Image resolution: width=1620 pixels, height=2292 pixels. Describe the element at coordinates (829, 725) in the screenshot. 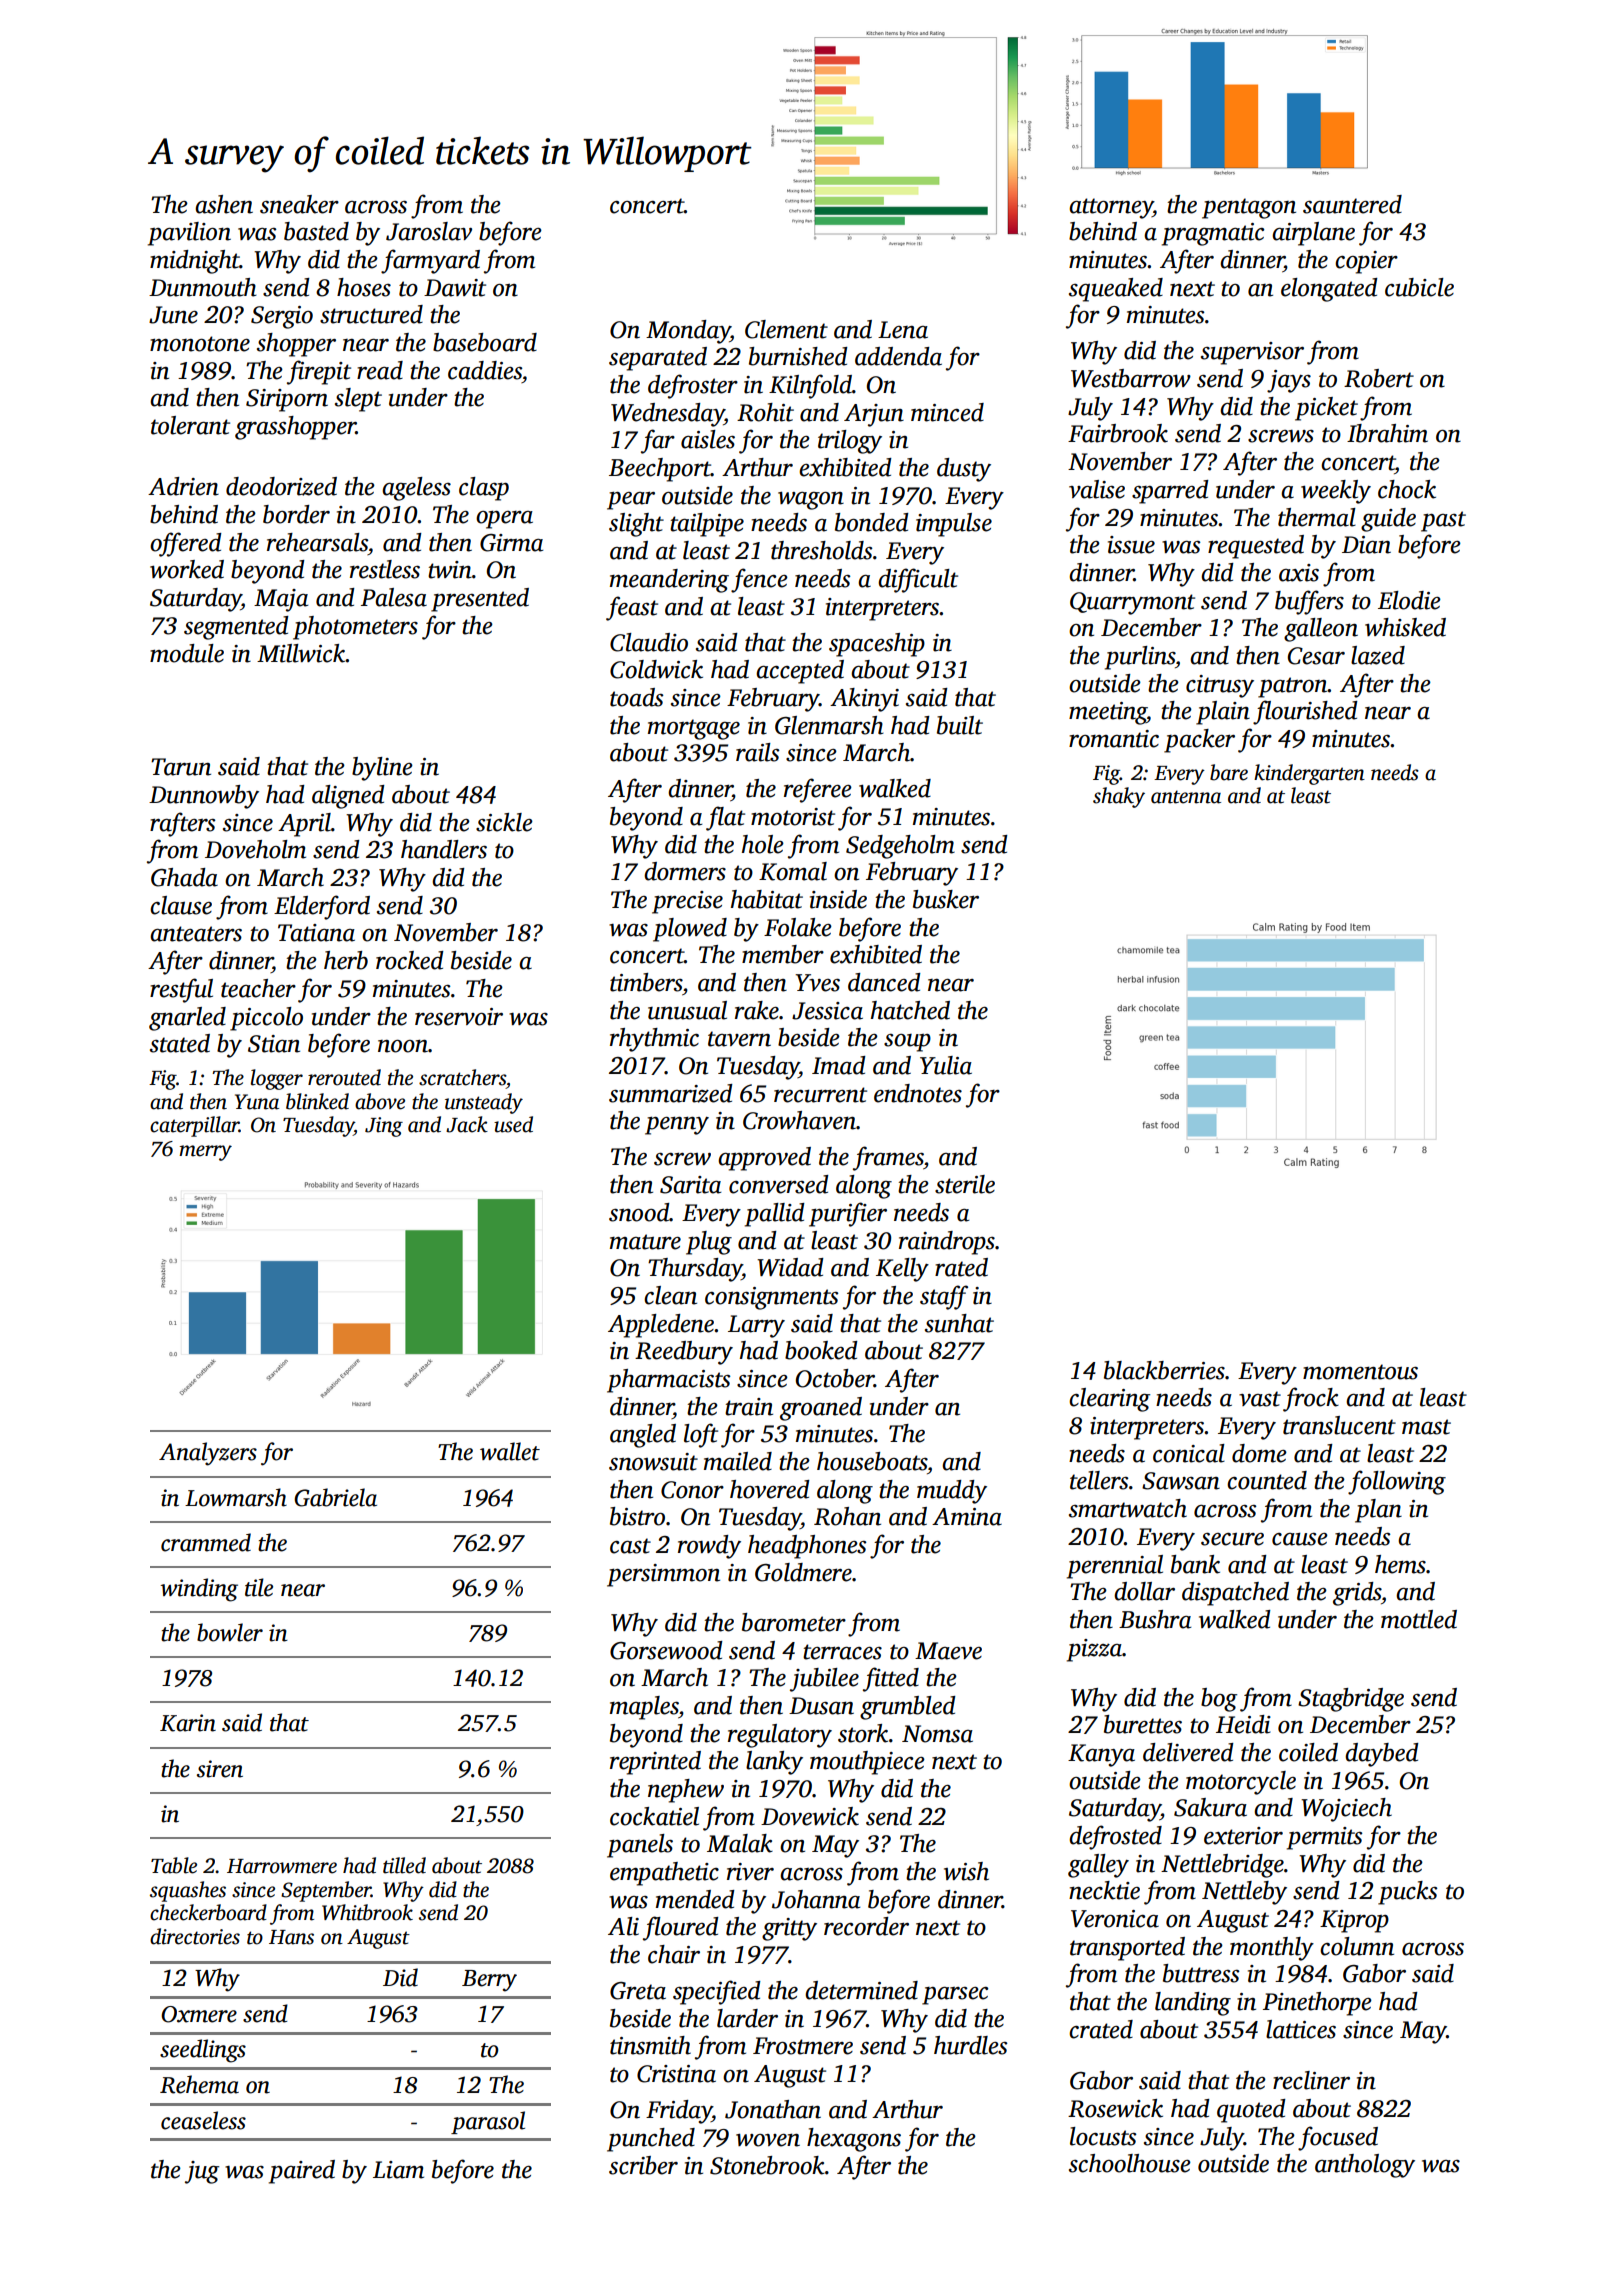

I see `Glenmarsh` at that location.
